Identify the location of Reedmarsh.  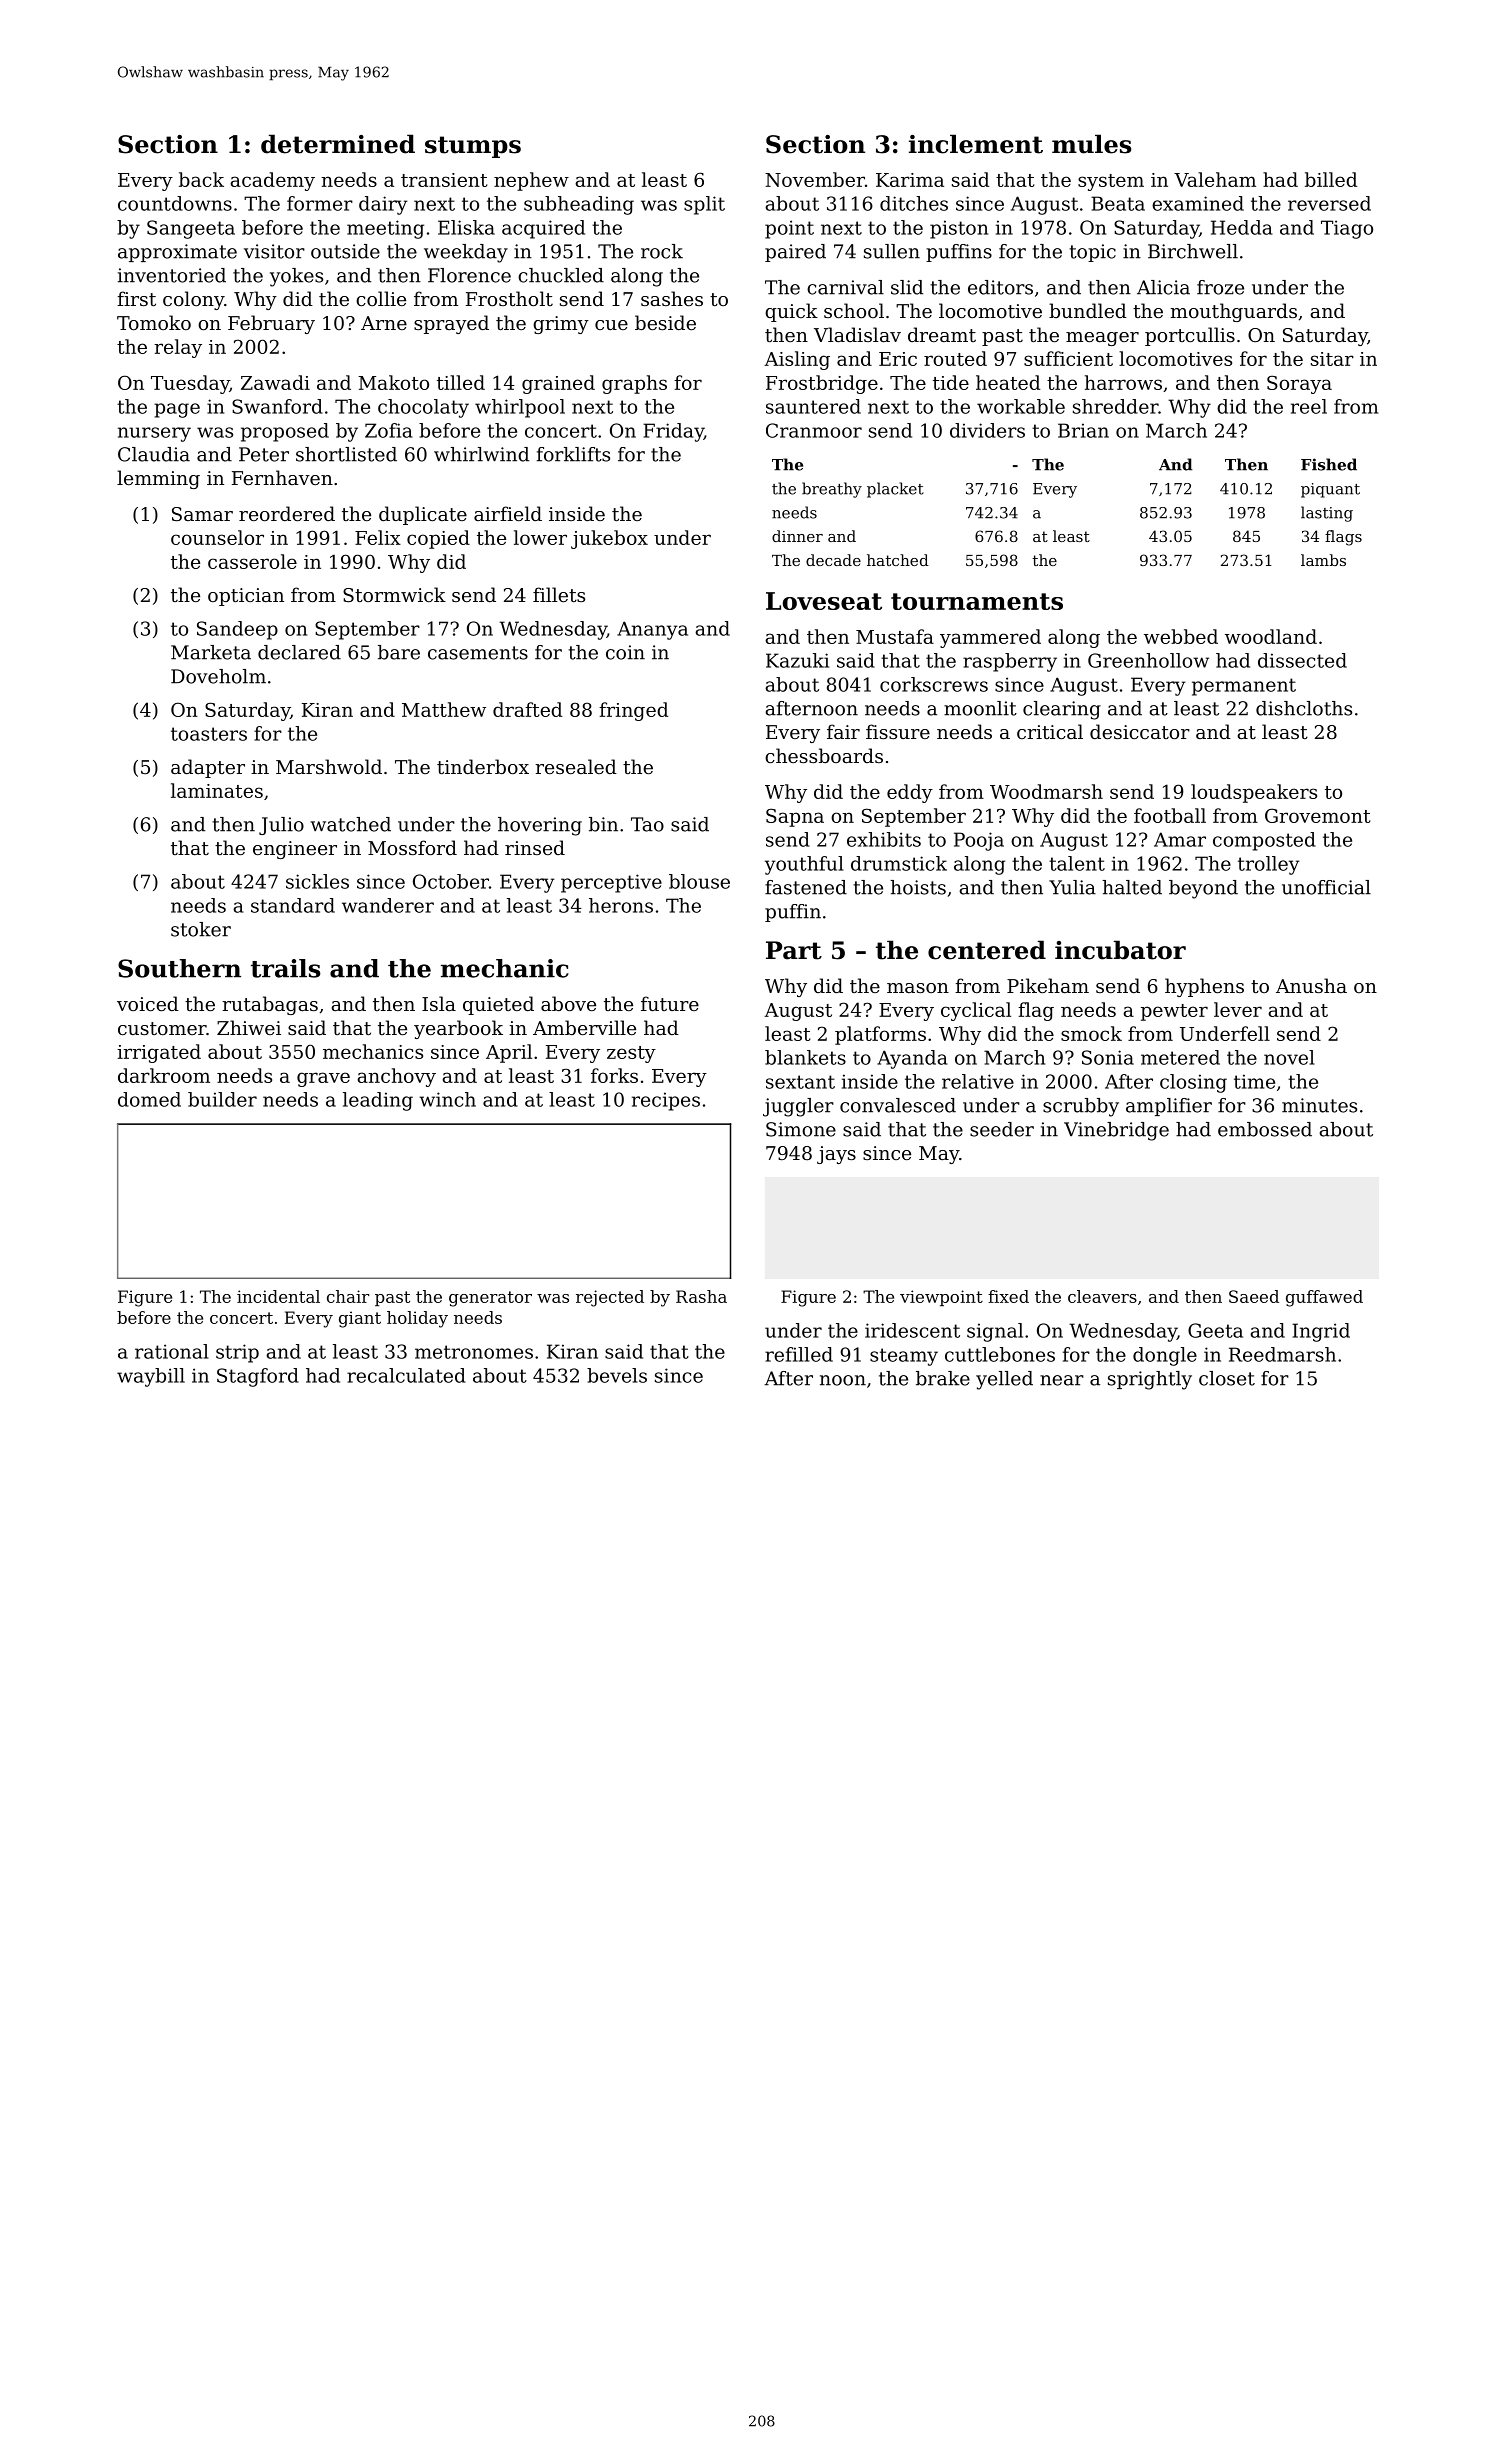
(1282, 1354).
